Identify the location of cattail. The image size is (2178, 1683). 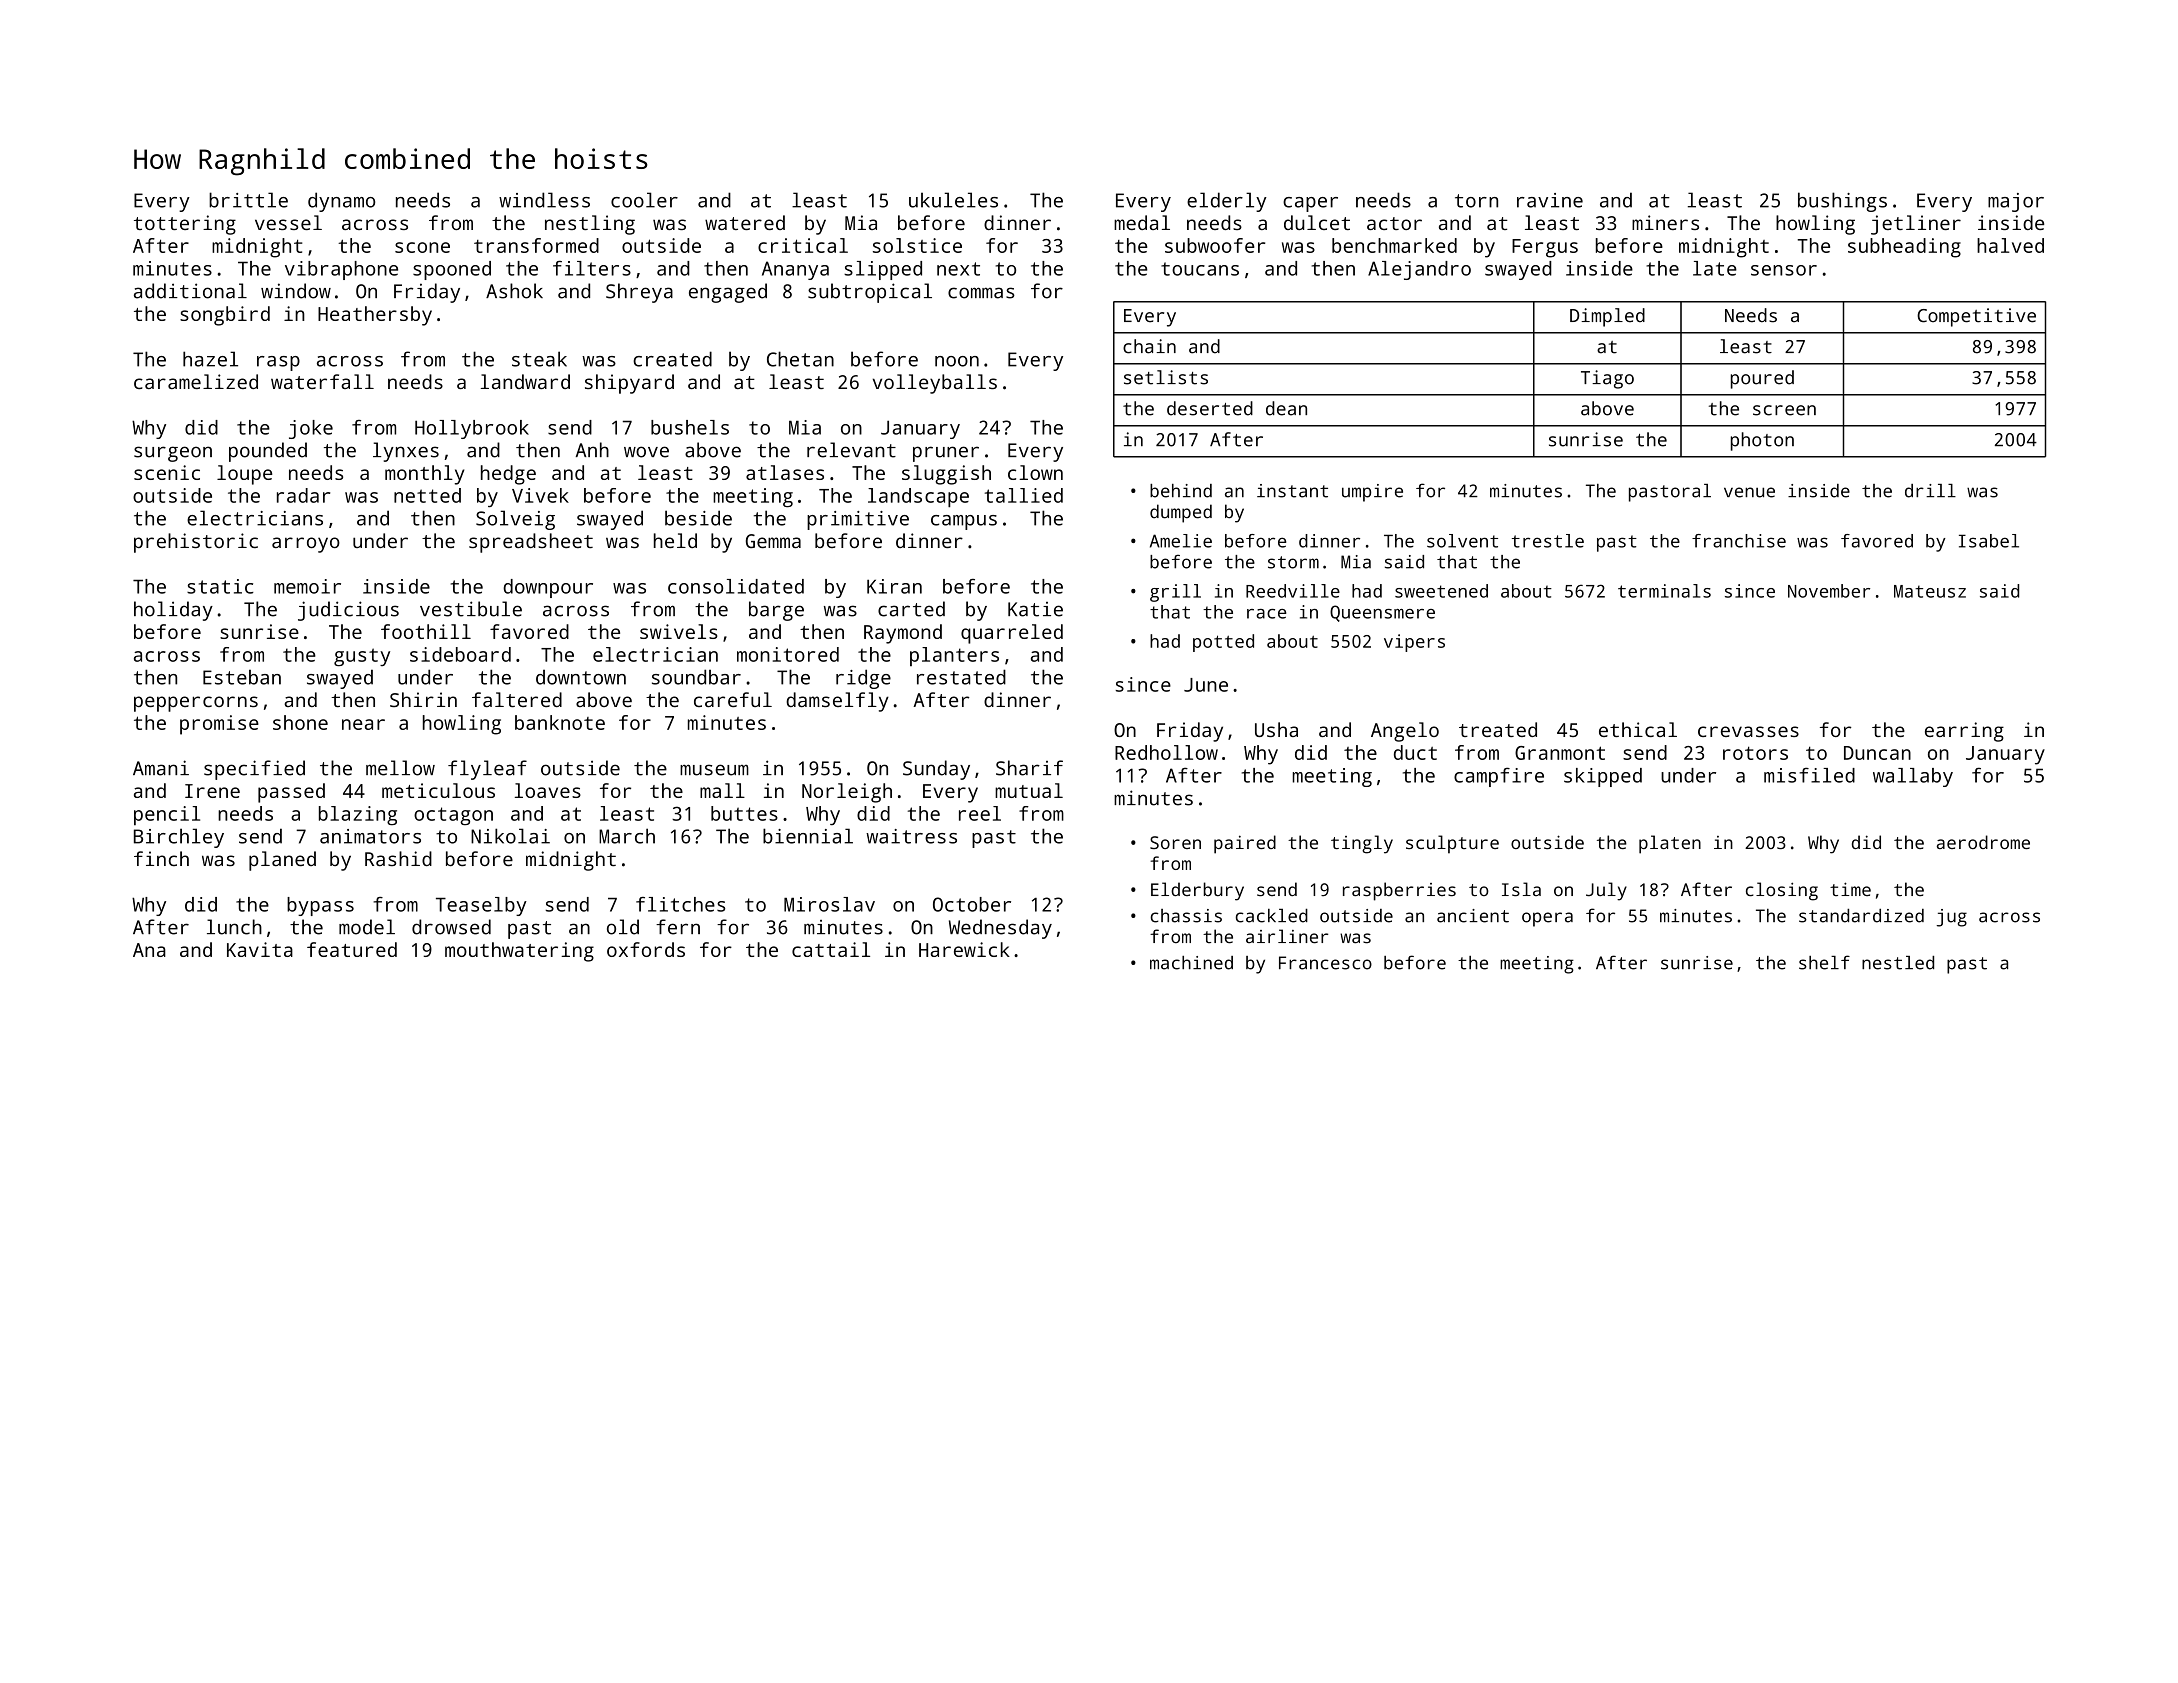
(831, 949).
